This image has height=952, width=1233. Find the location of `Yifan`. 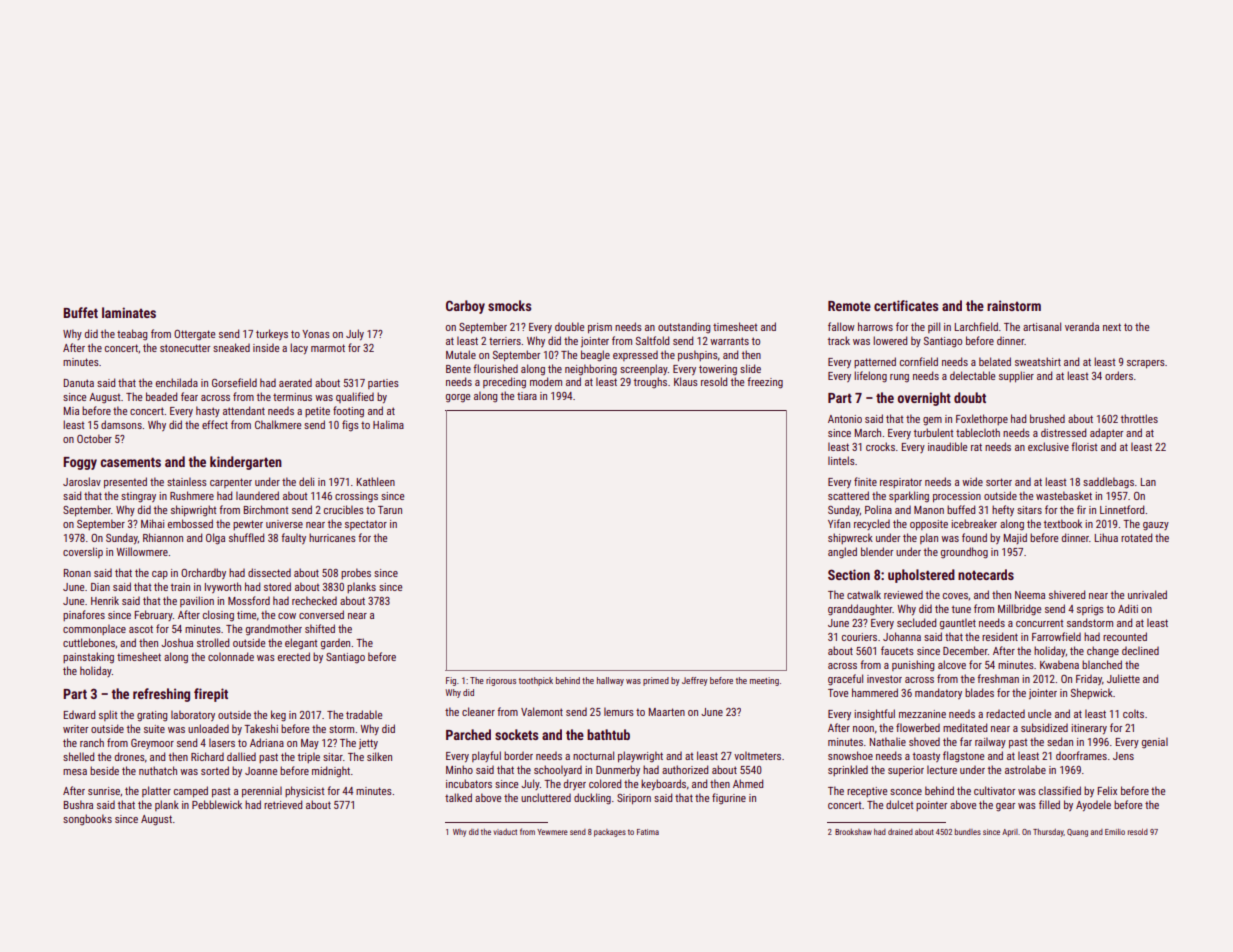

Yifan is located at coordinates (839, 523).
